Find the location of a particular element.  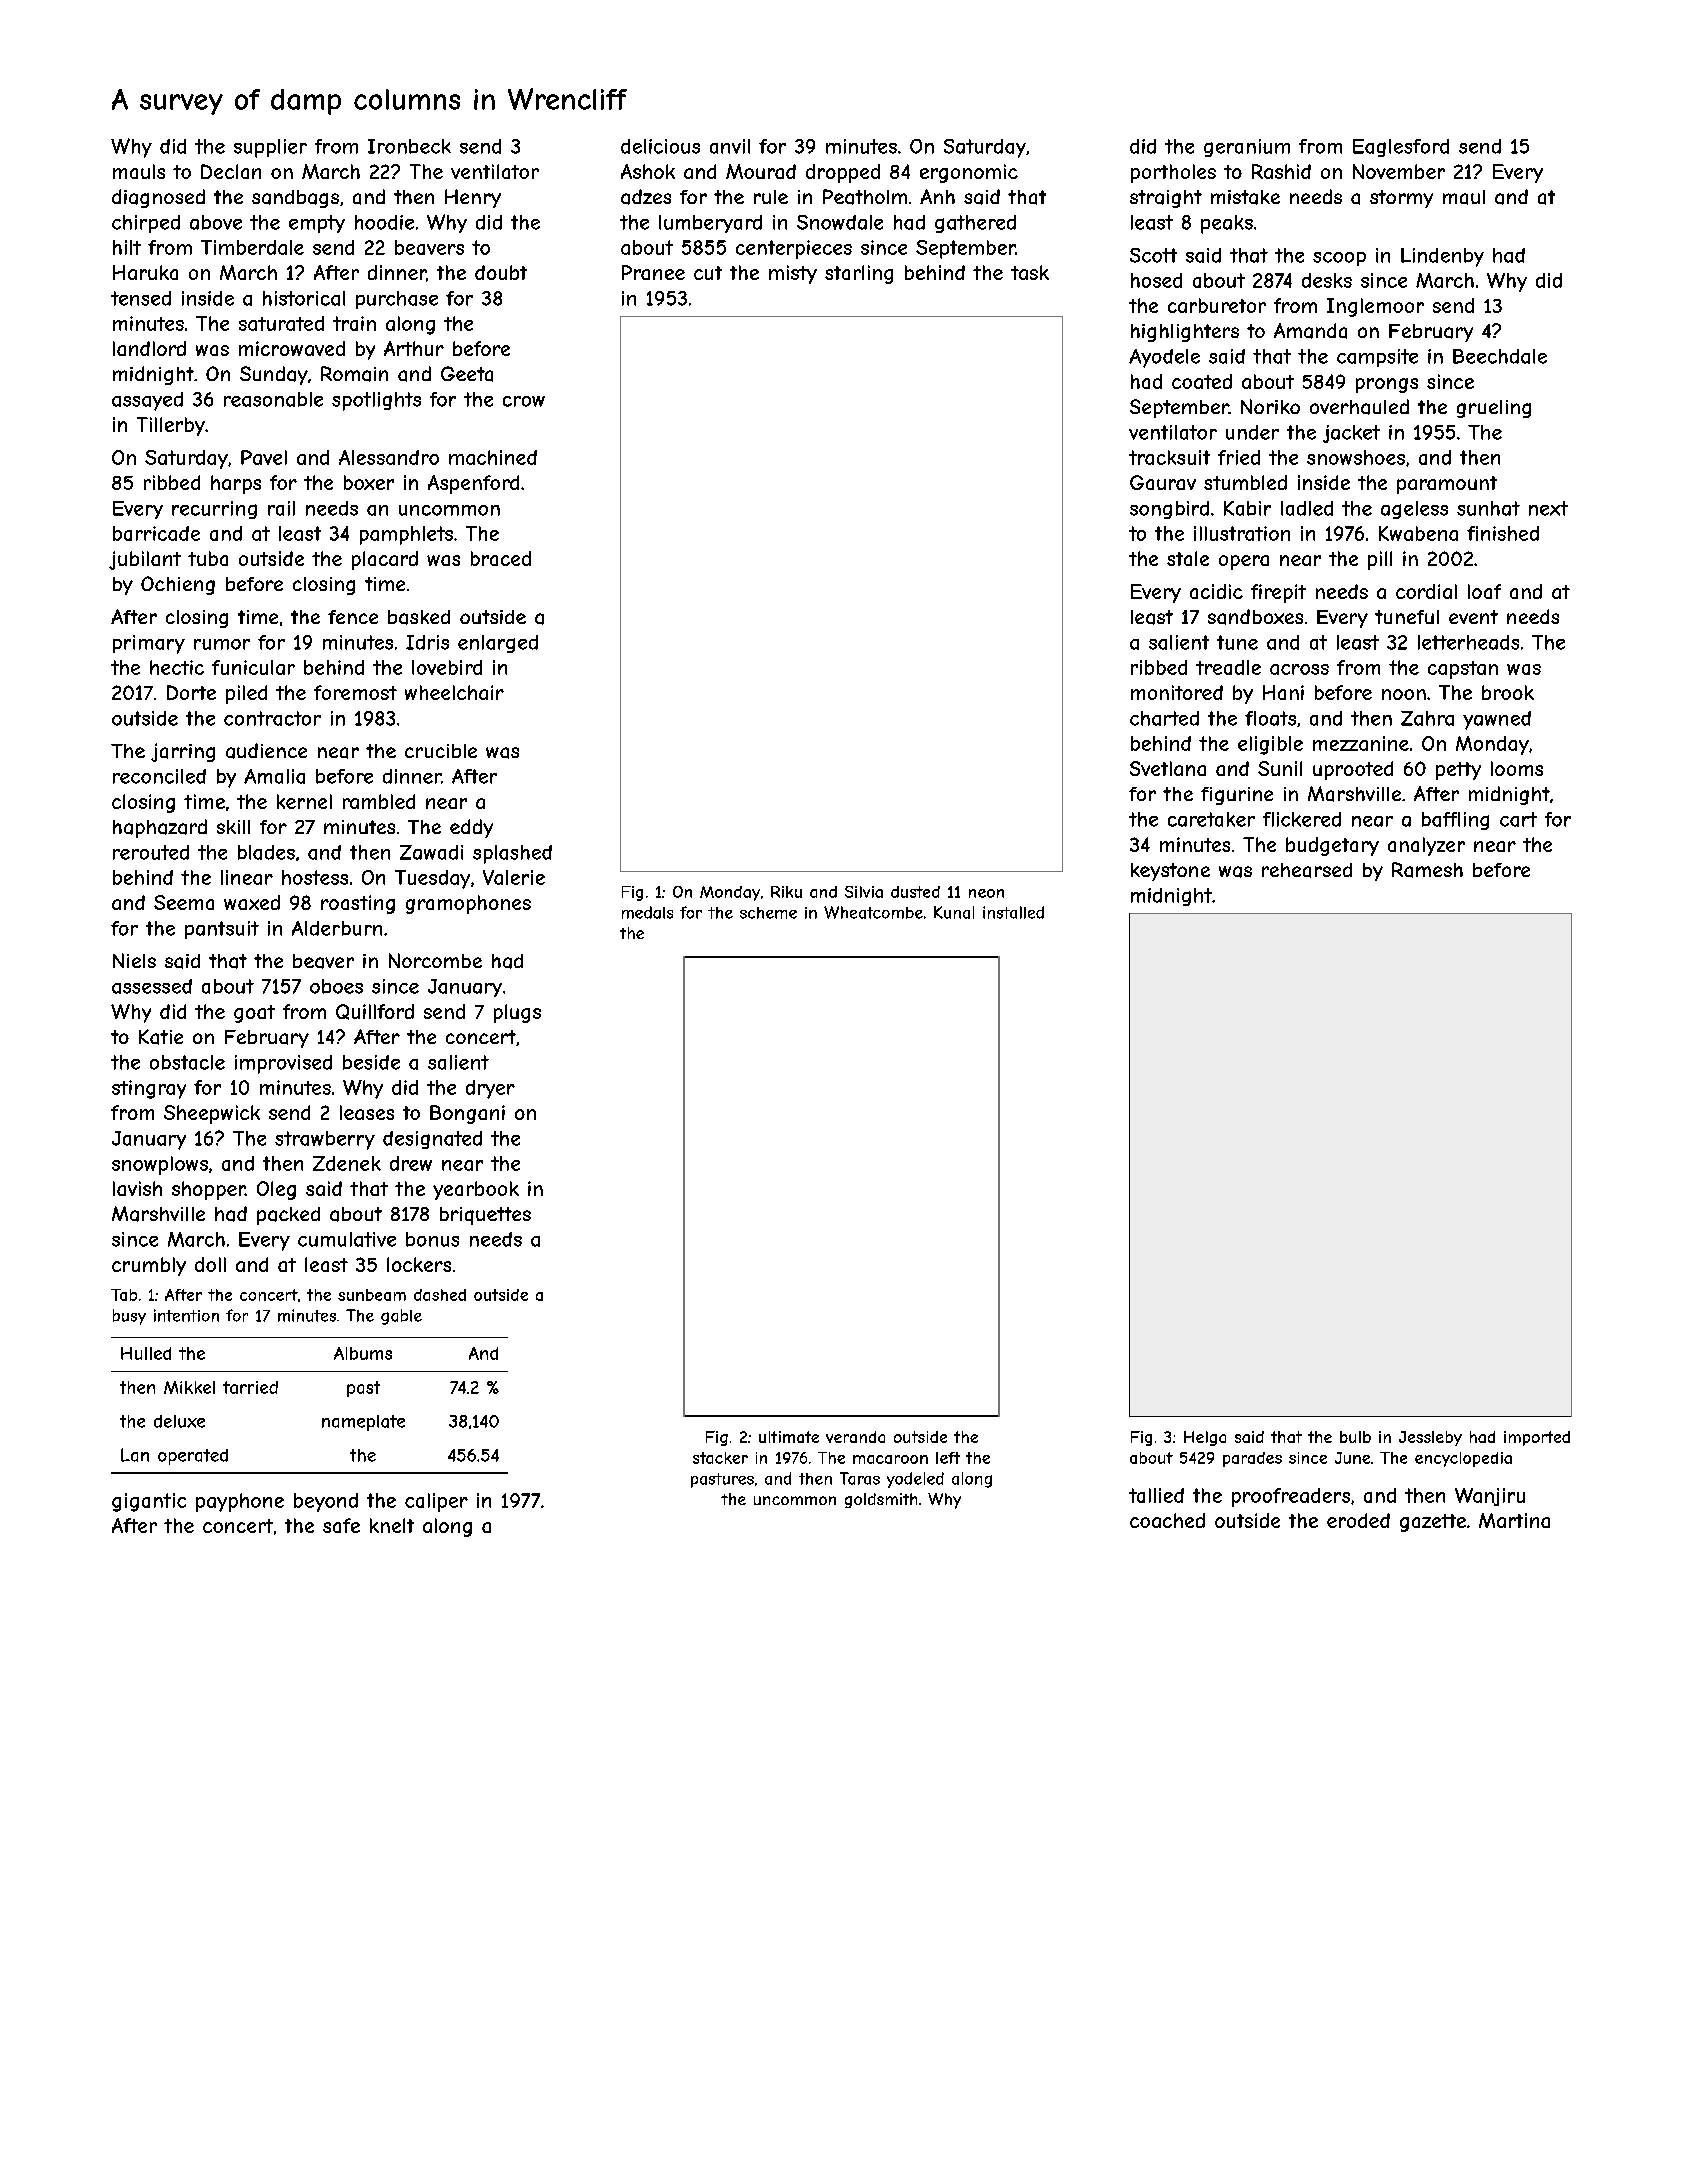

packed is located at coordinates (288, 1216).
